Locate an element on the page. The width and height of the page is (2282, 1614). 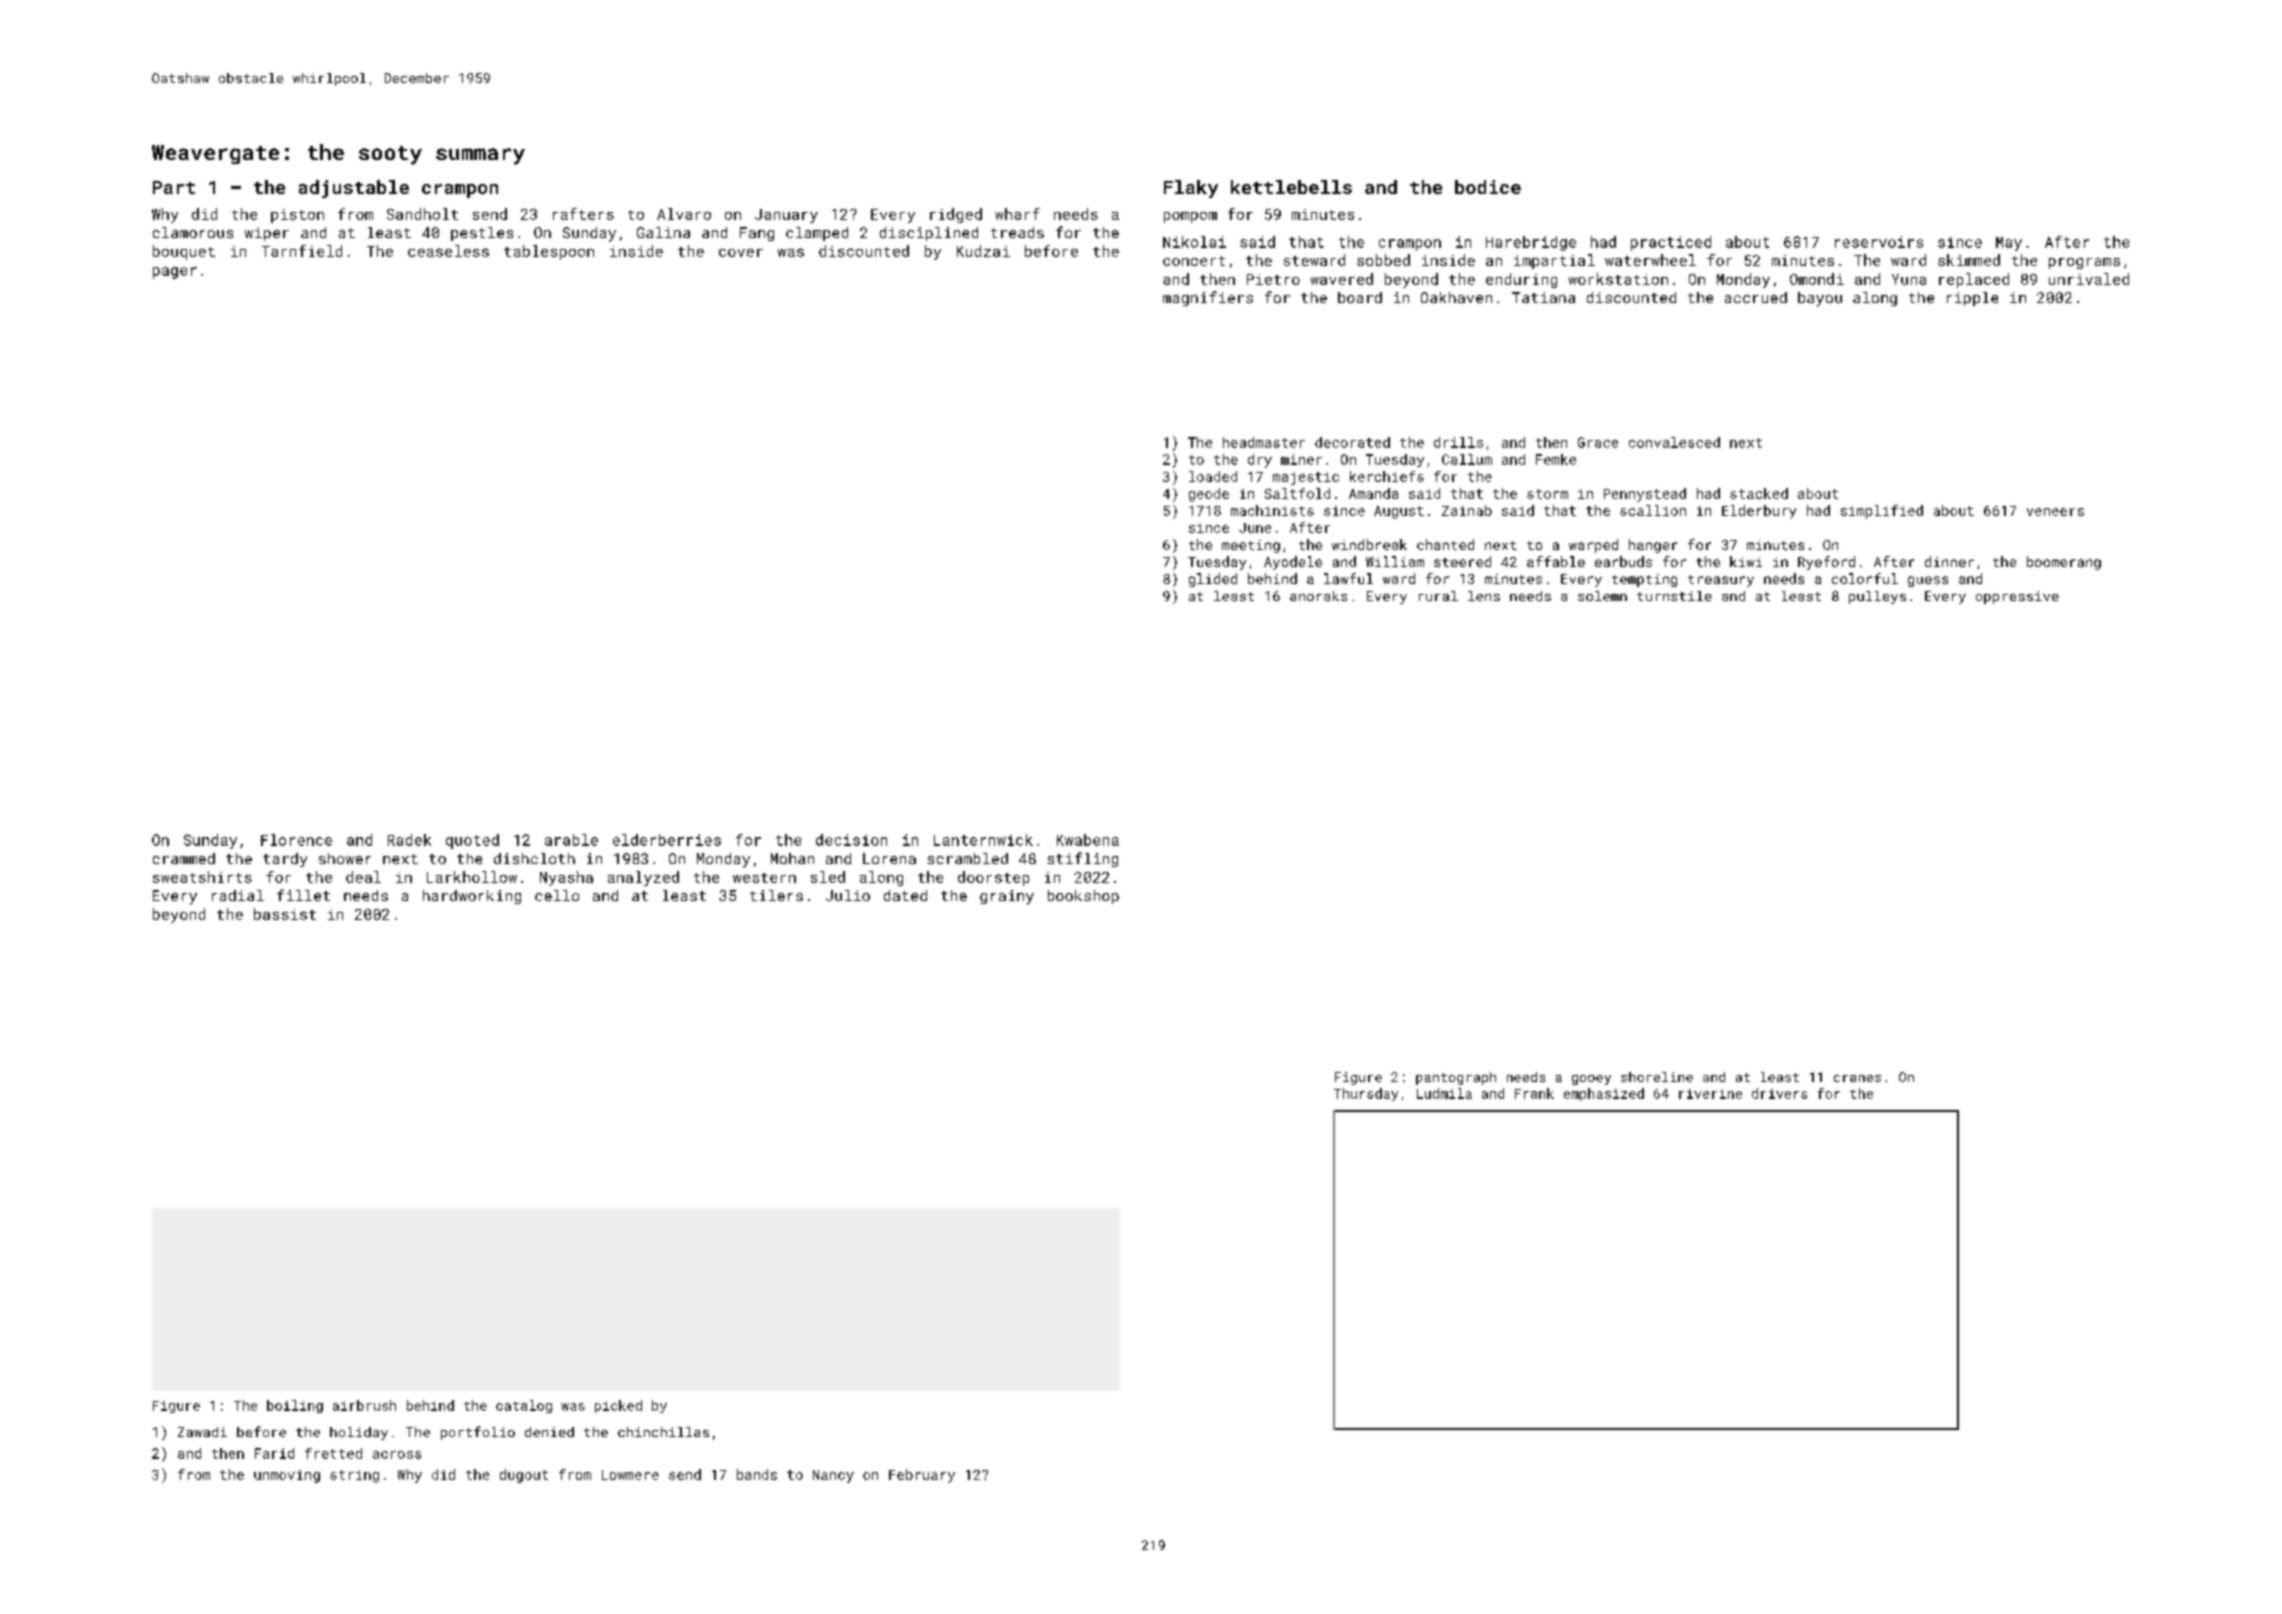
Florence is located at coordinates (296, 840).
